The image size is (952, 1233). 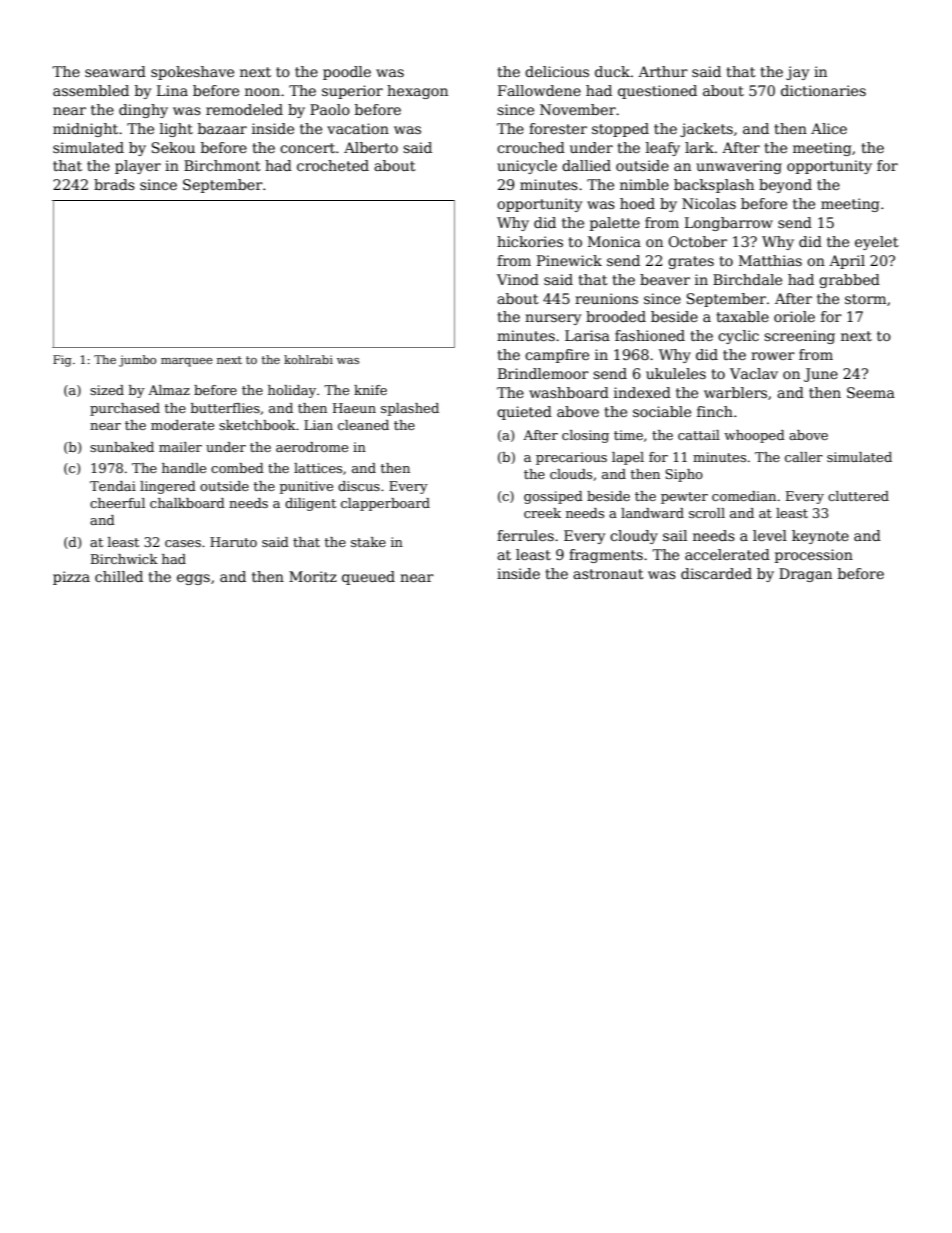 I want to click on Dragan, so click(x=805, y=575).
